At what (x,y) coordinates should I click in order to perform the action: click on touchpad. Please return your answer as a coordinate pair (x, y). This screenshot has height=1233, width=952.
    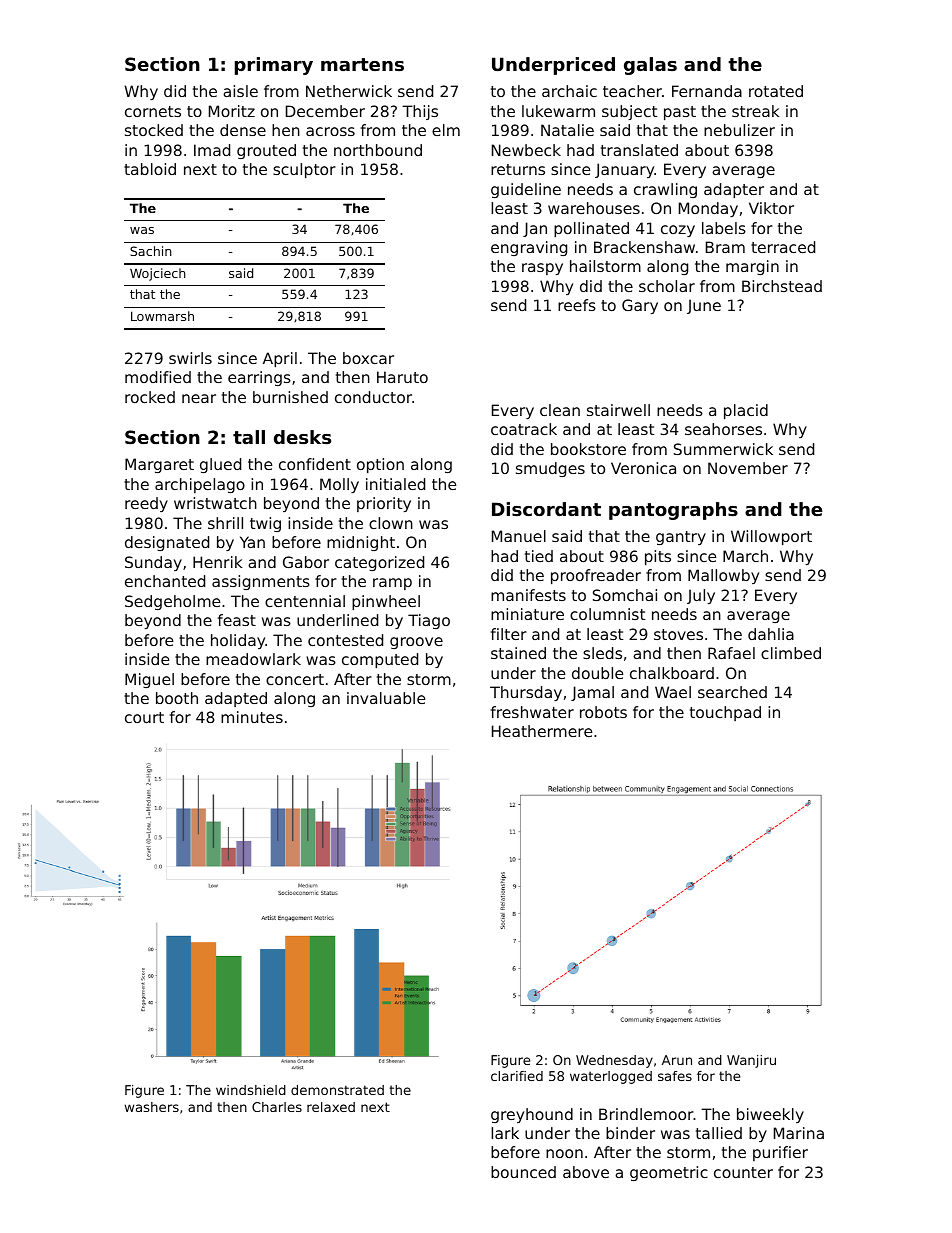
    Looking at the image, I should click on (725, 713).
